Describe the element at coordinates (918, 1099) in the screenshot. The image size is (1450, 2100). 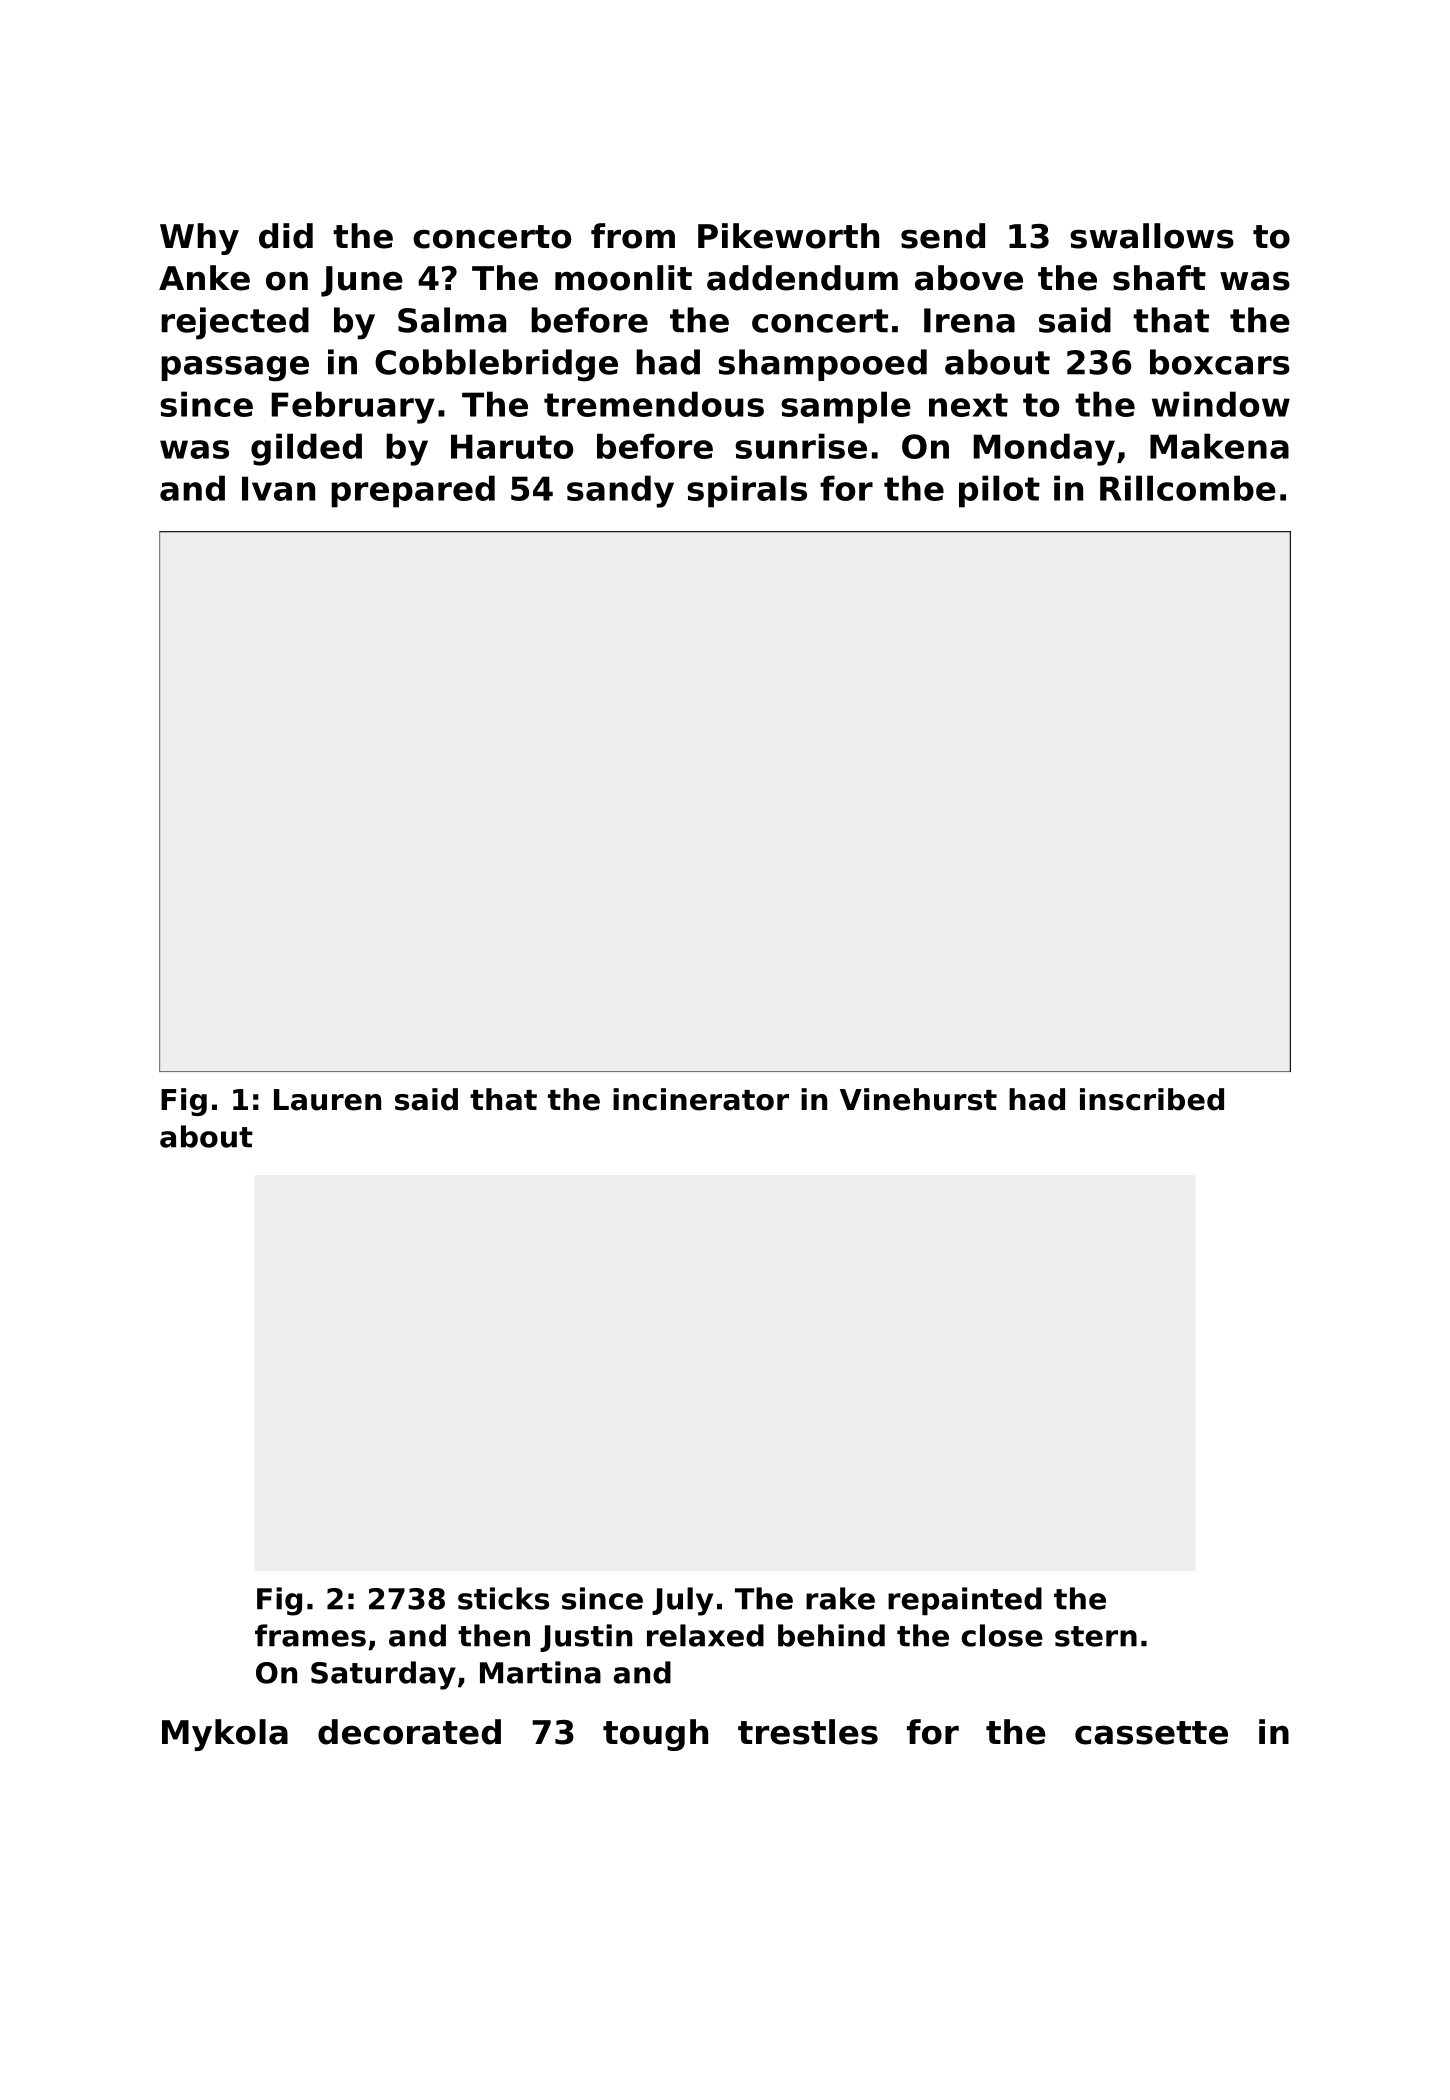
I see `Vinehurst` at that location.
